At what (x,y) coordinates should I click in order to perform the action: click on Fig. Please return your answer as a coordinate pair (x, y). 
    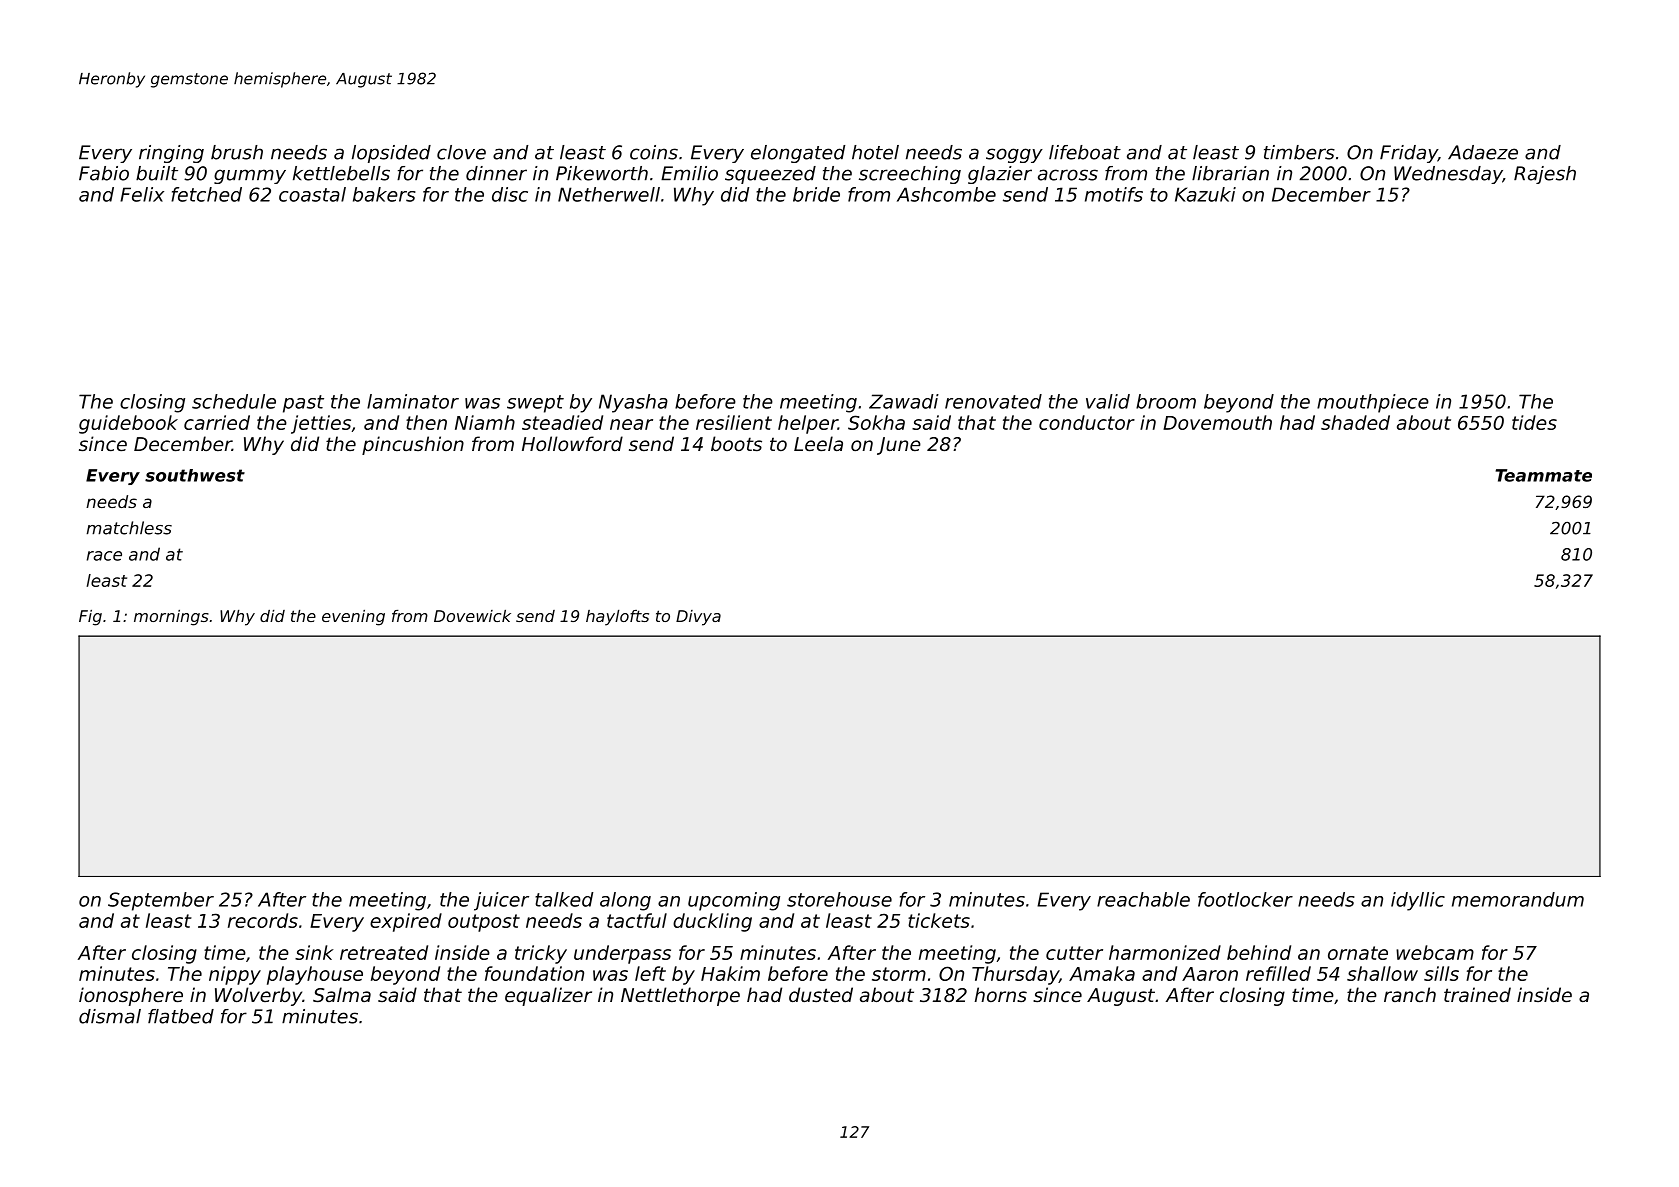
    Looking at the image, I should click on (90, 618).
